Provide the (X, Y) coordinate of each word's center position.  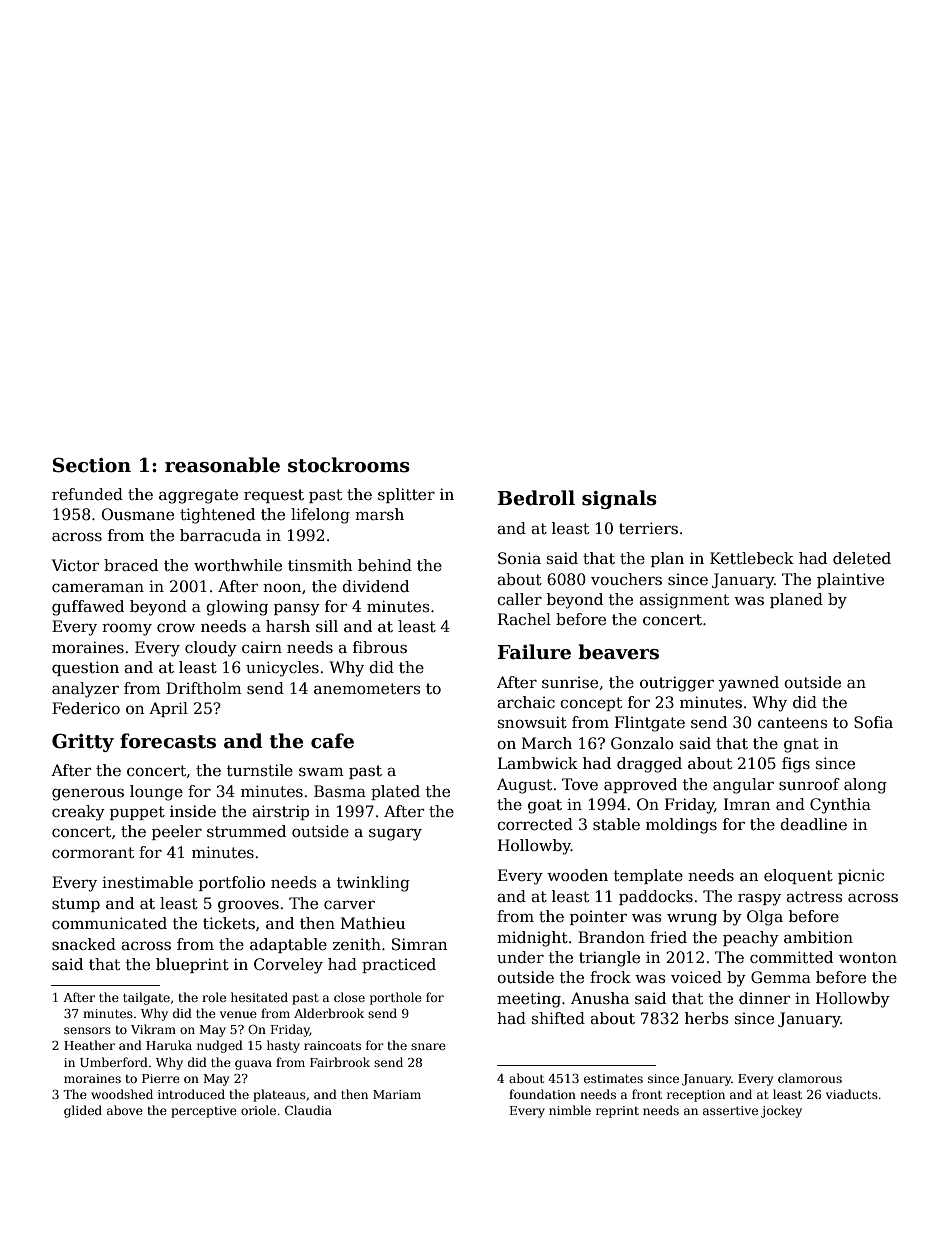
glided (83, 1111)
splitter (406, 495)
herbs (707, 1018)
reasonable (222, 465)
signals (619, 499)
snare (428, 1046)
